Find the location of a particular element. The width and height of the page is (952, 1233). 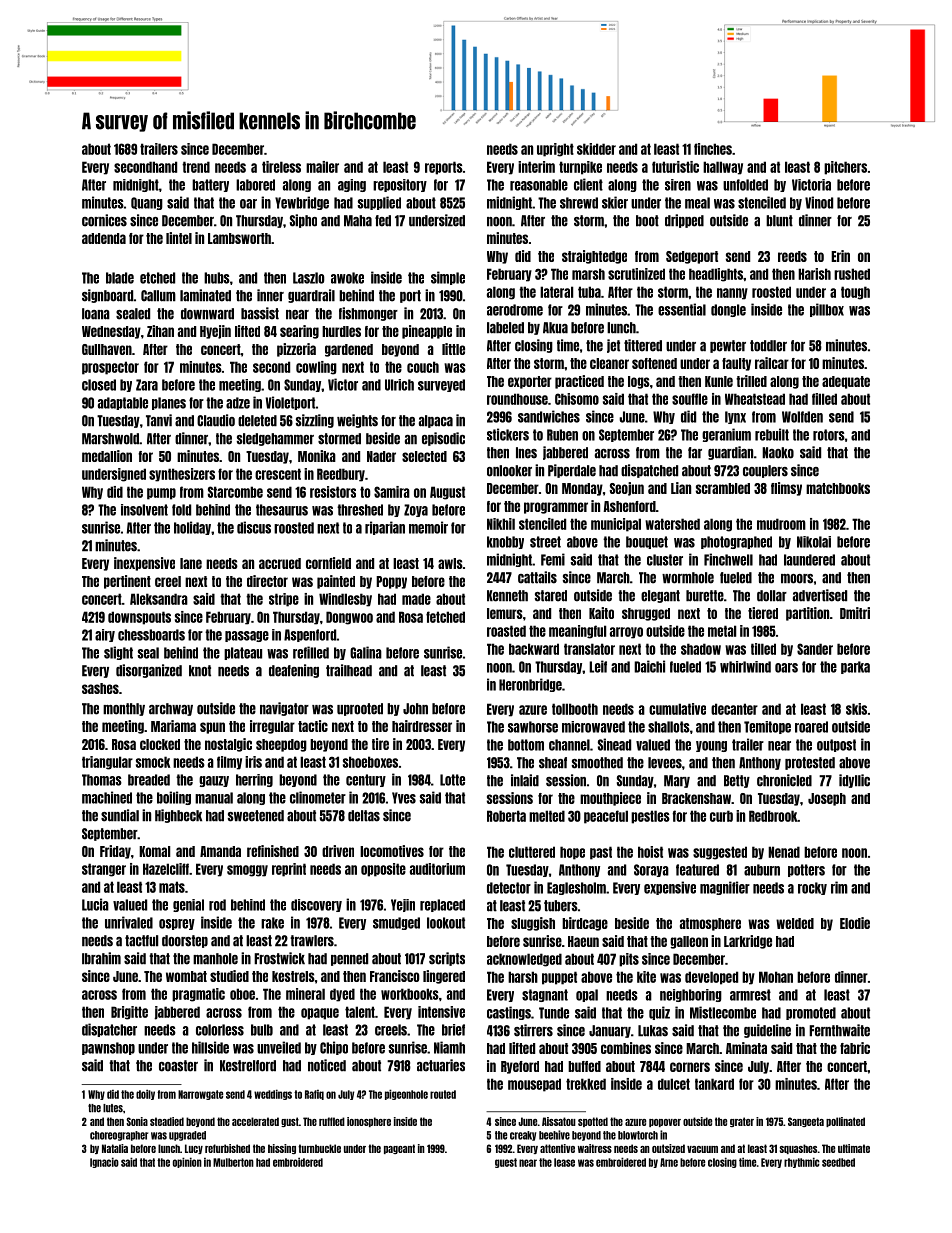

pits is located at coordinates (629, 960).
